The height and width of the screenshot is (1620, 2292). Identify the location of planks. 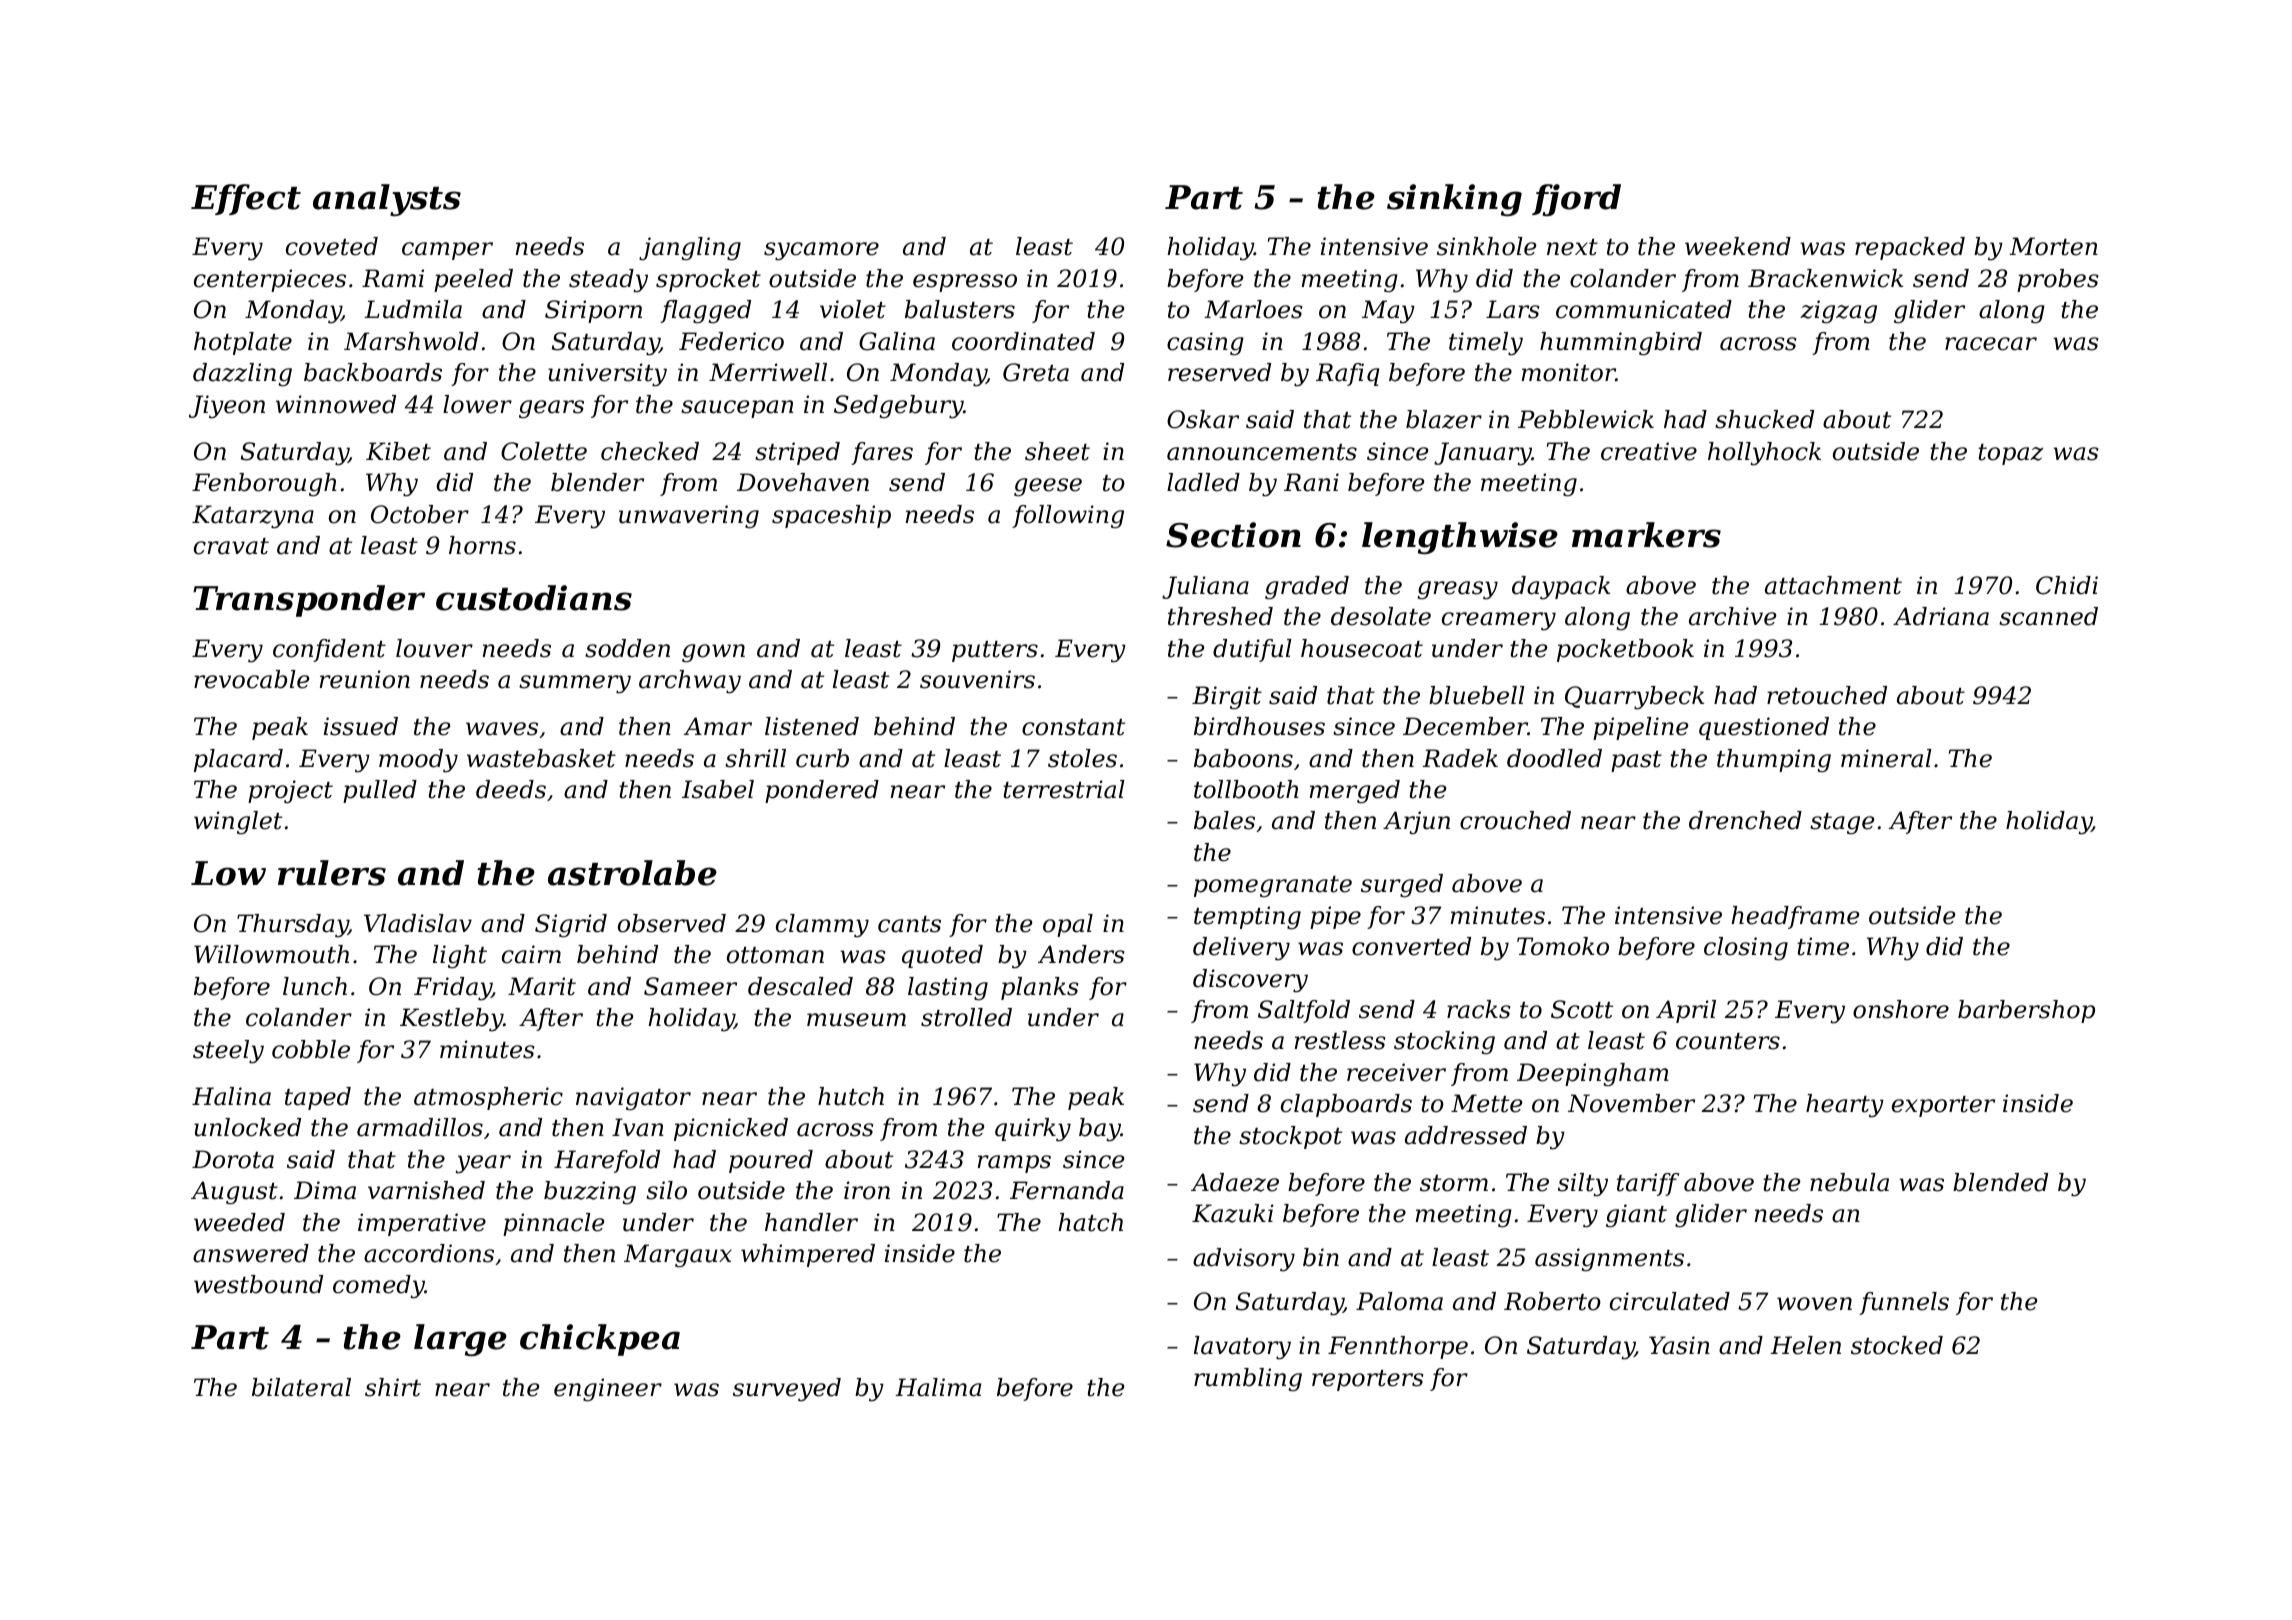
(1040, 988).
